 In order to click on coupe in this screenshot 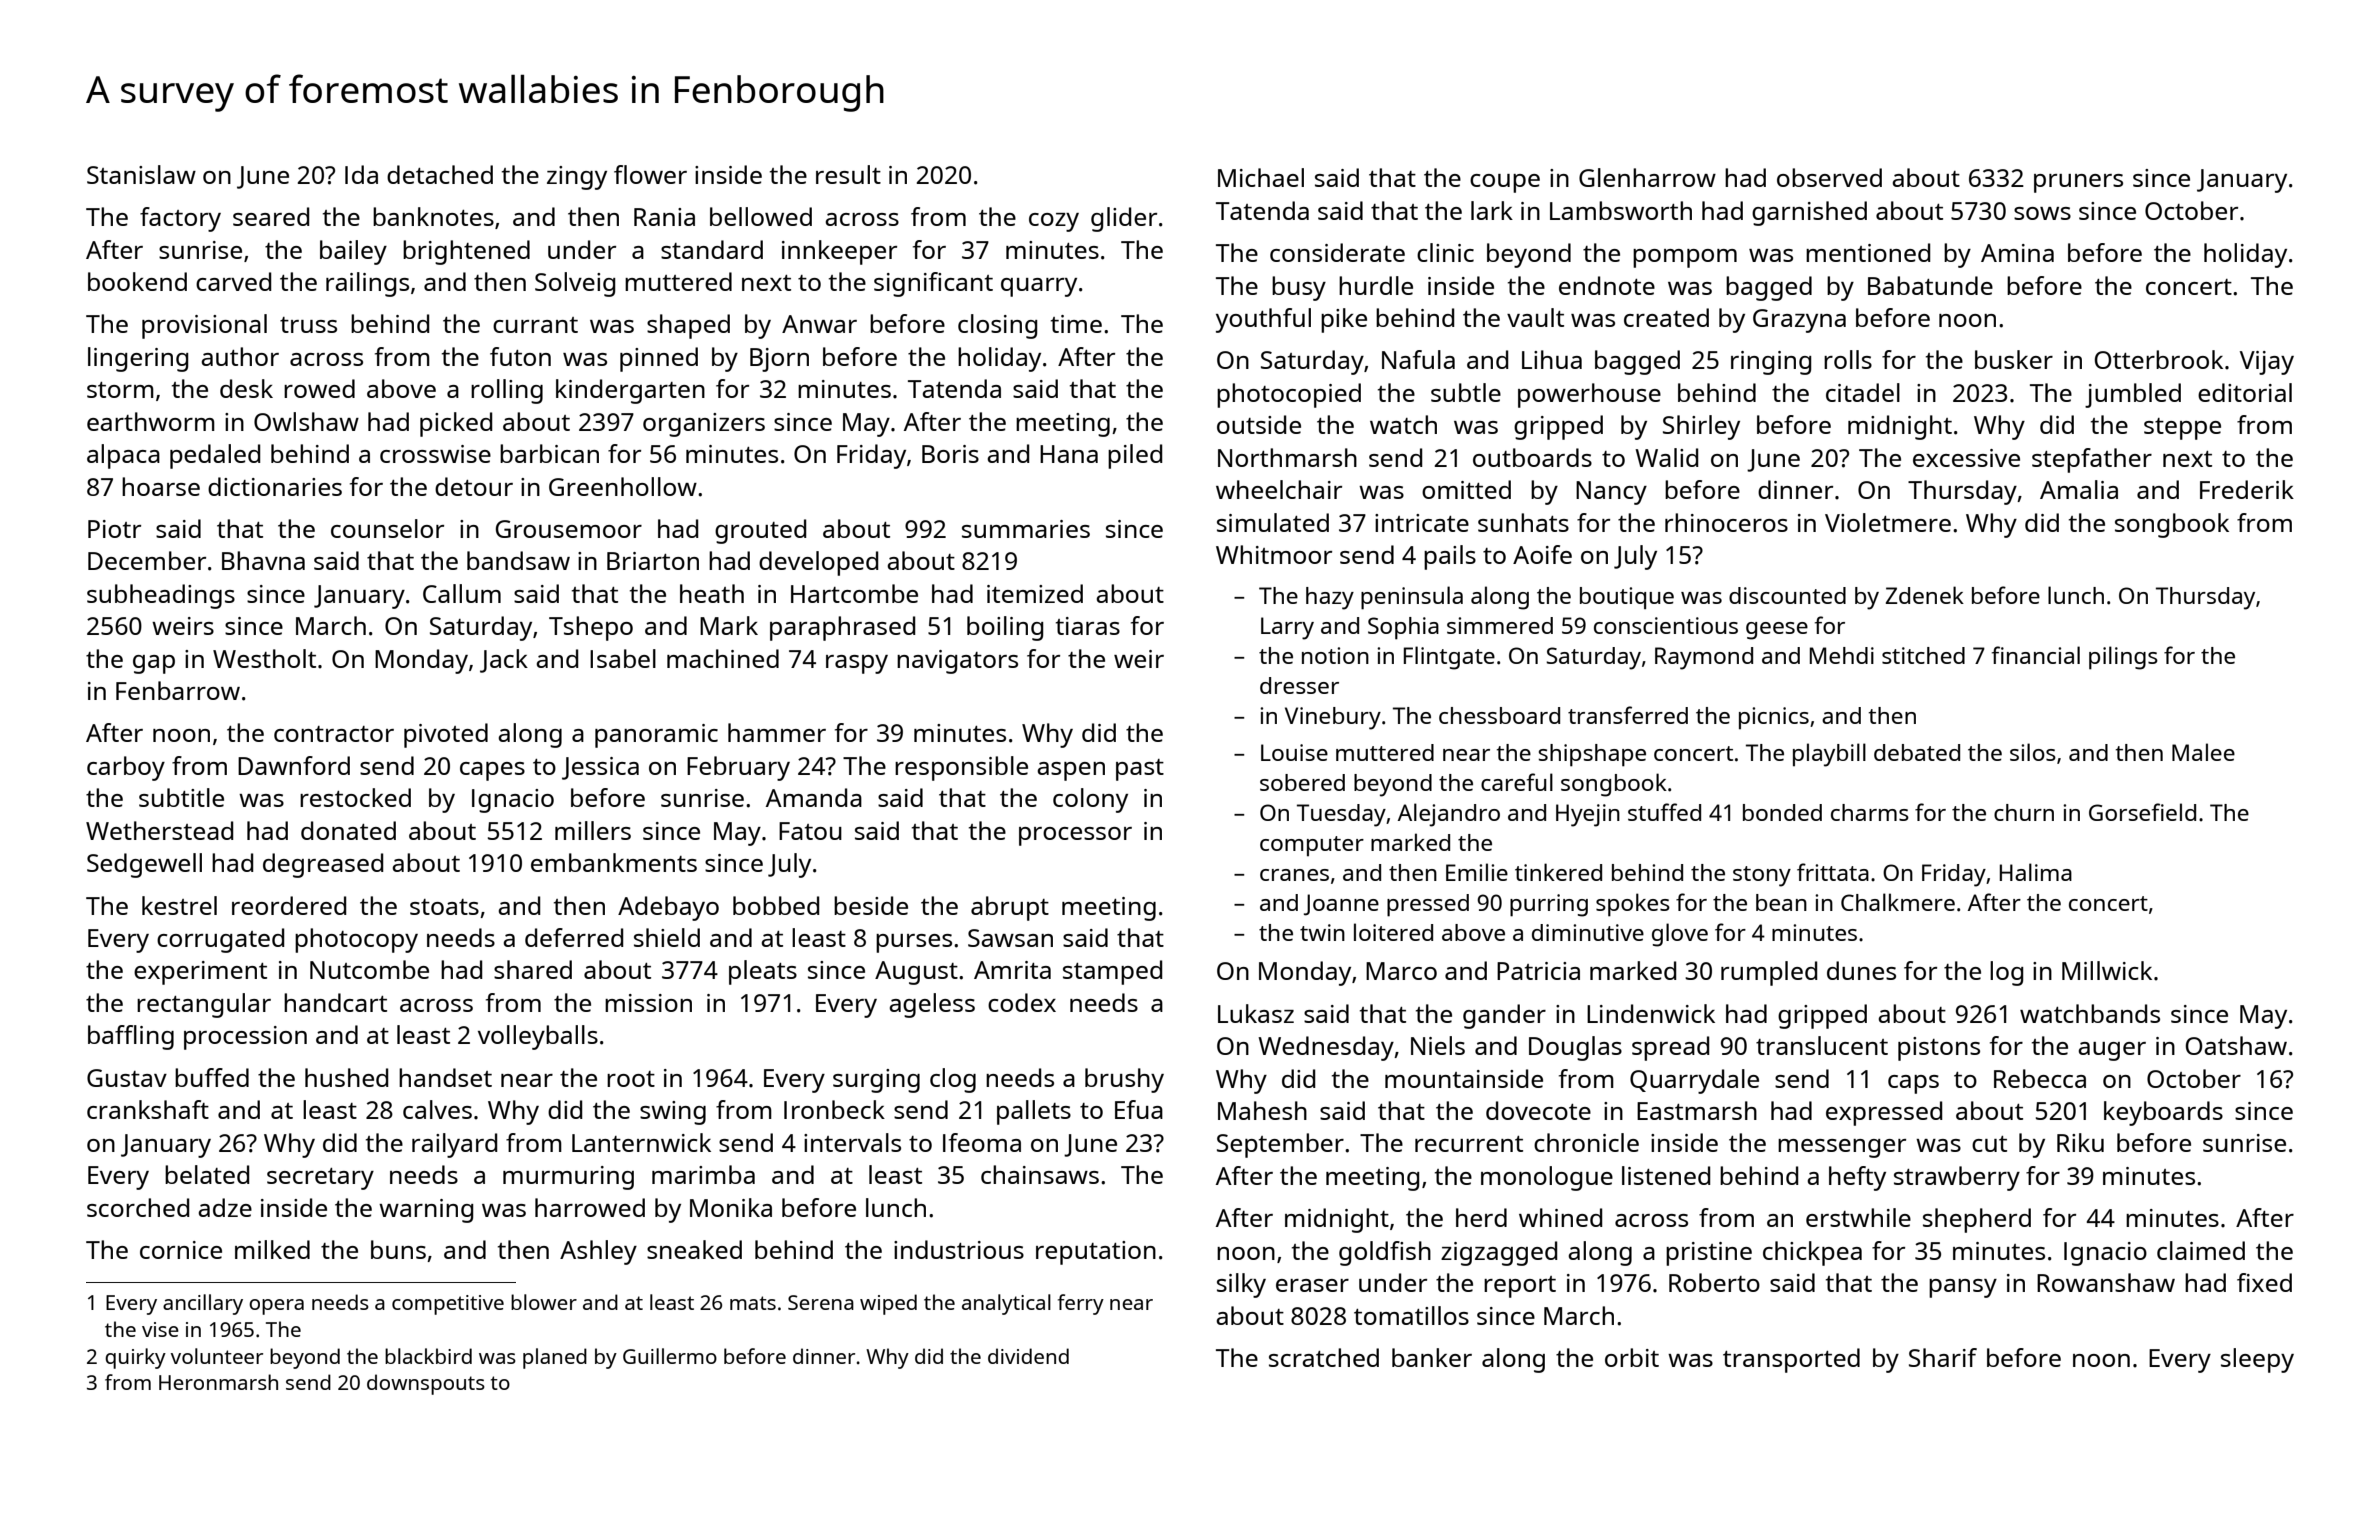, I will do `click(1505, 183)`.
